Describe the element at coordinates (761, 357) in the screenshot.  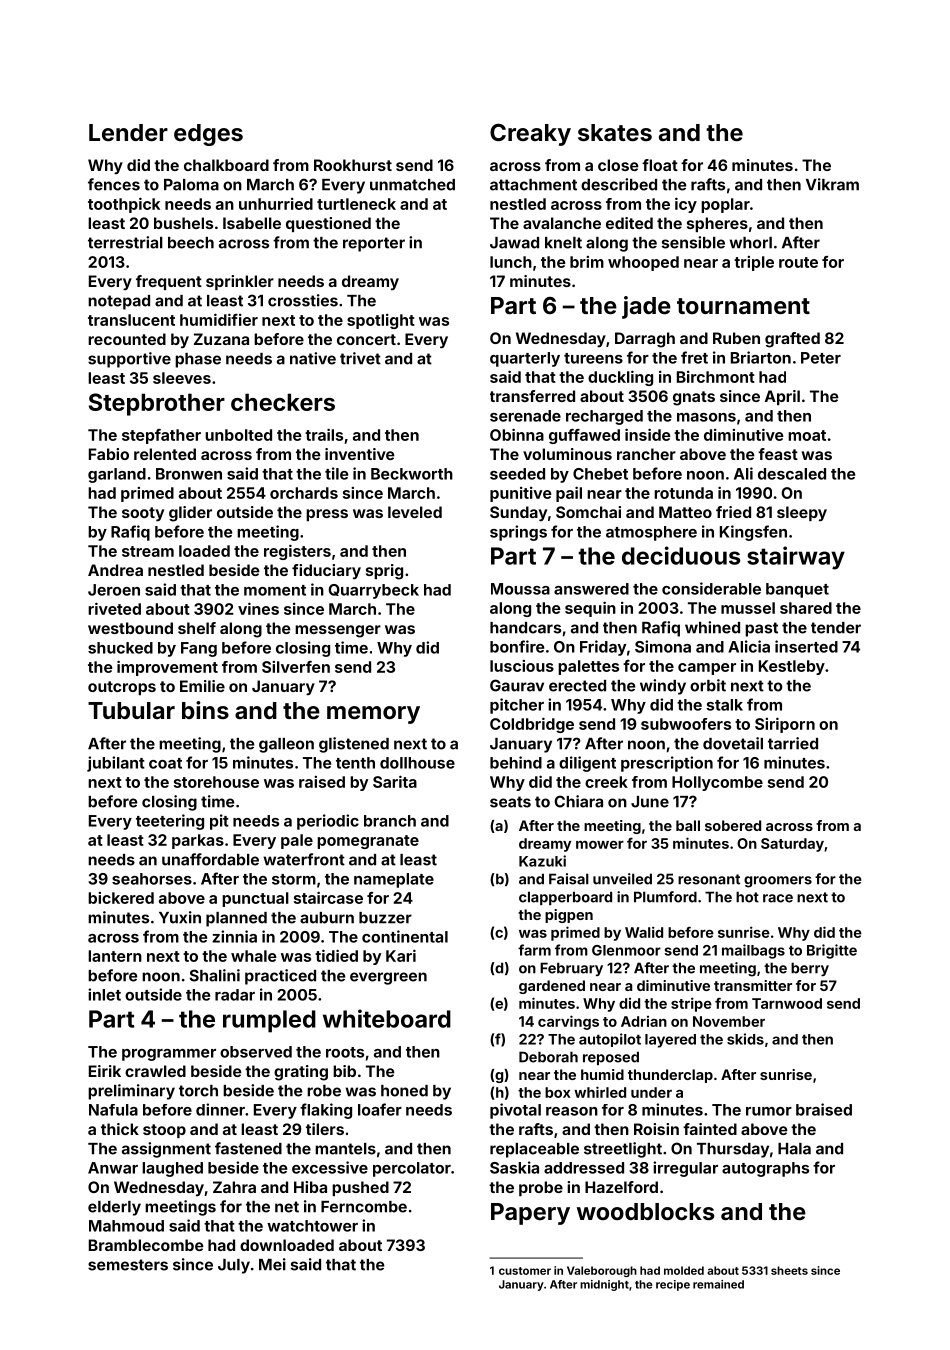
I see `Briarton` at that location.
